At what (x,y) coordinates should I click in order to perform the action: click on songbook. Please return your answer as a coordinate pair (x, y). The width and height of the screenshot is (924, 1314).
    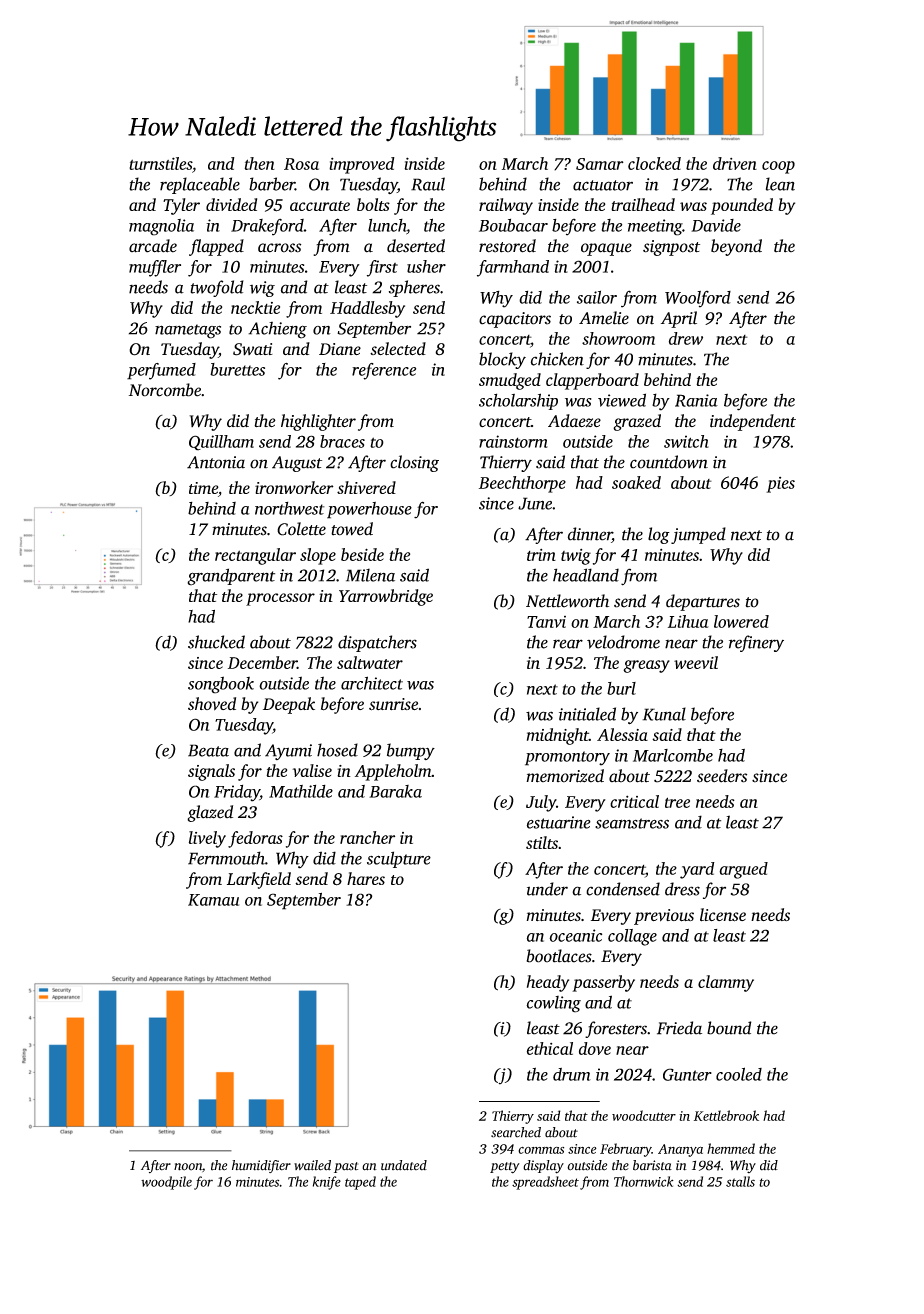
    Looking at the image, I should click on (221, 685).
